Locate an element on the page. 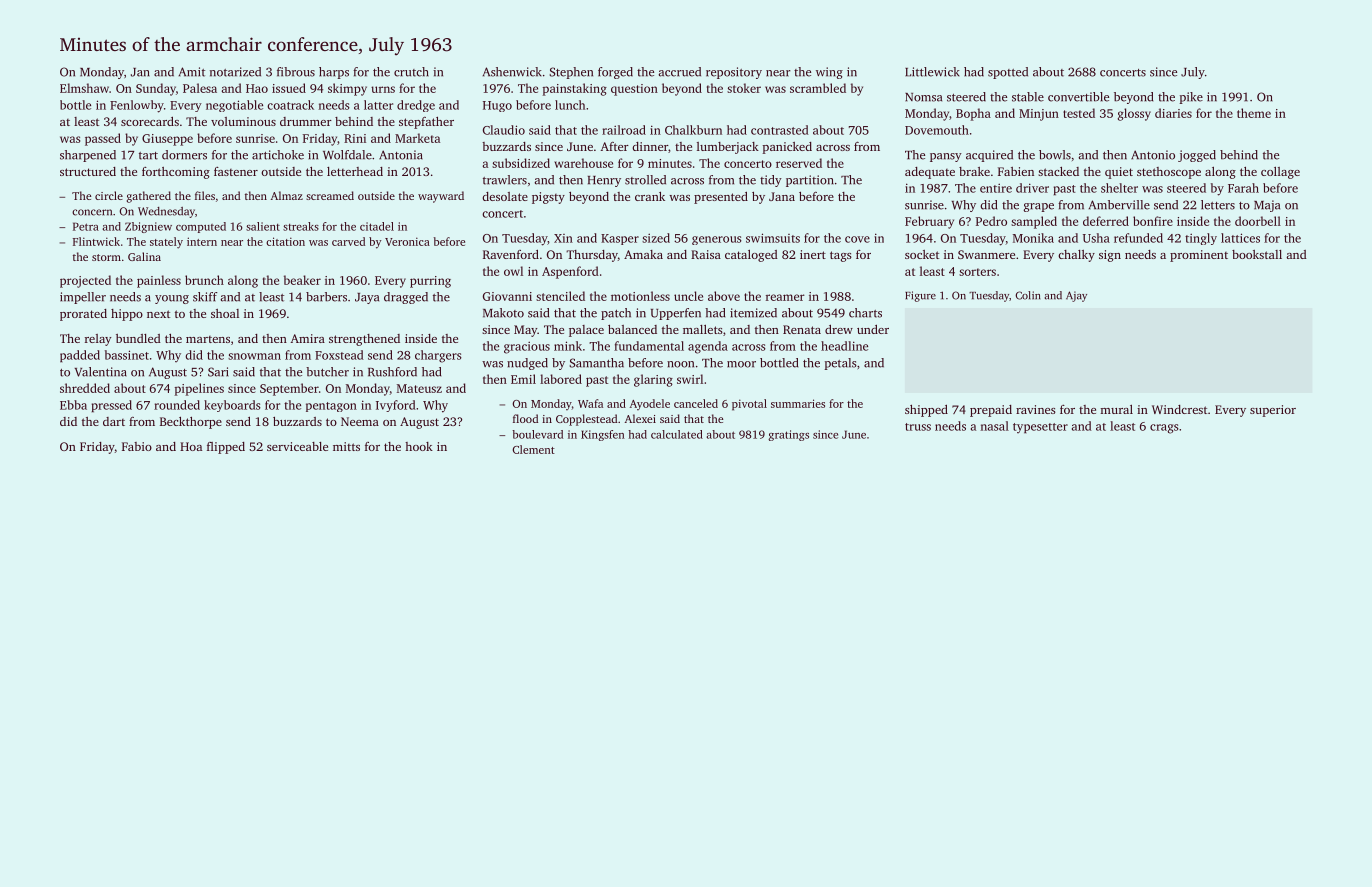 The width and height of the image is (1372, 887). accrued is located at coordinates (679, 72).
